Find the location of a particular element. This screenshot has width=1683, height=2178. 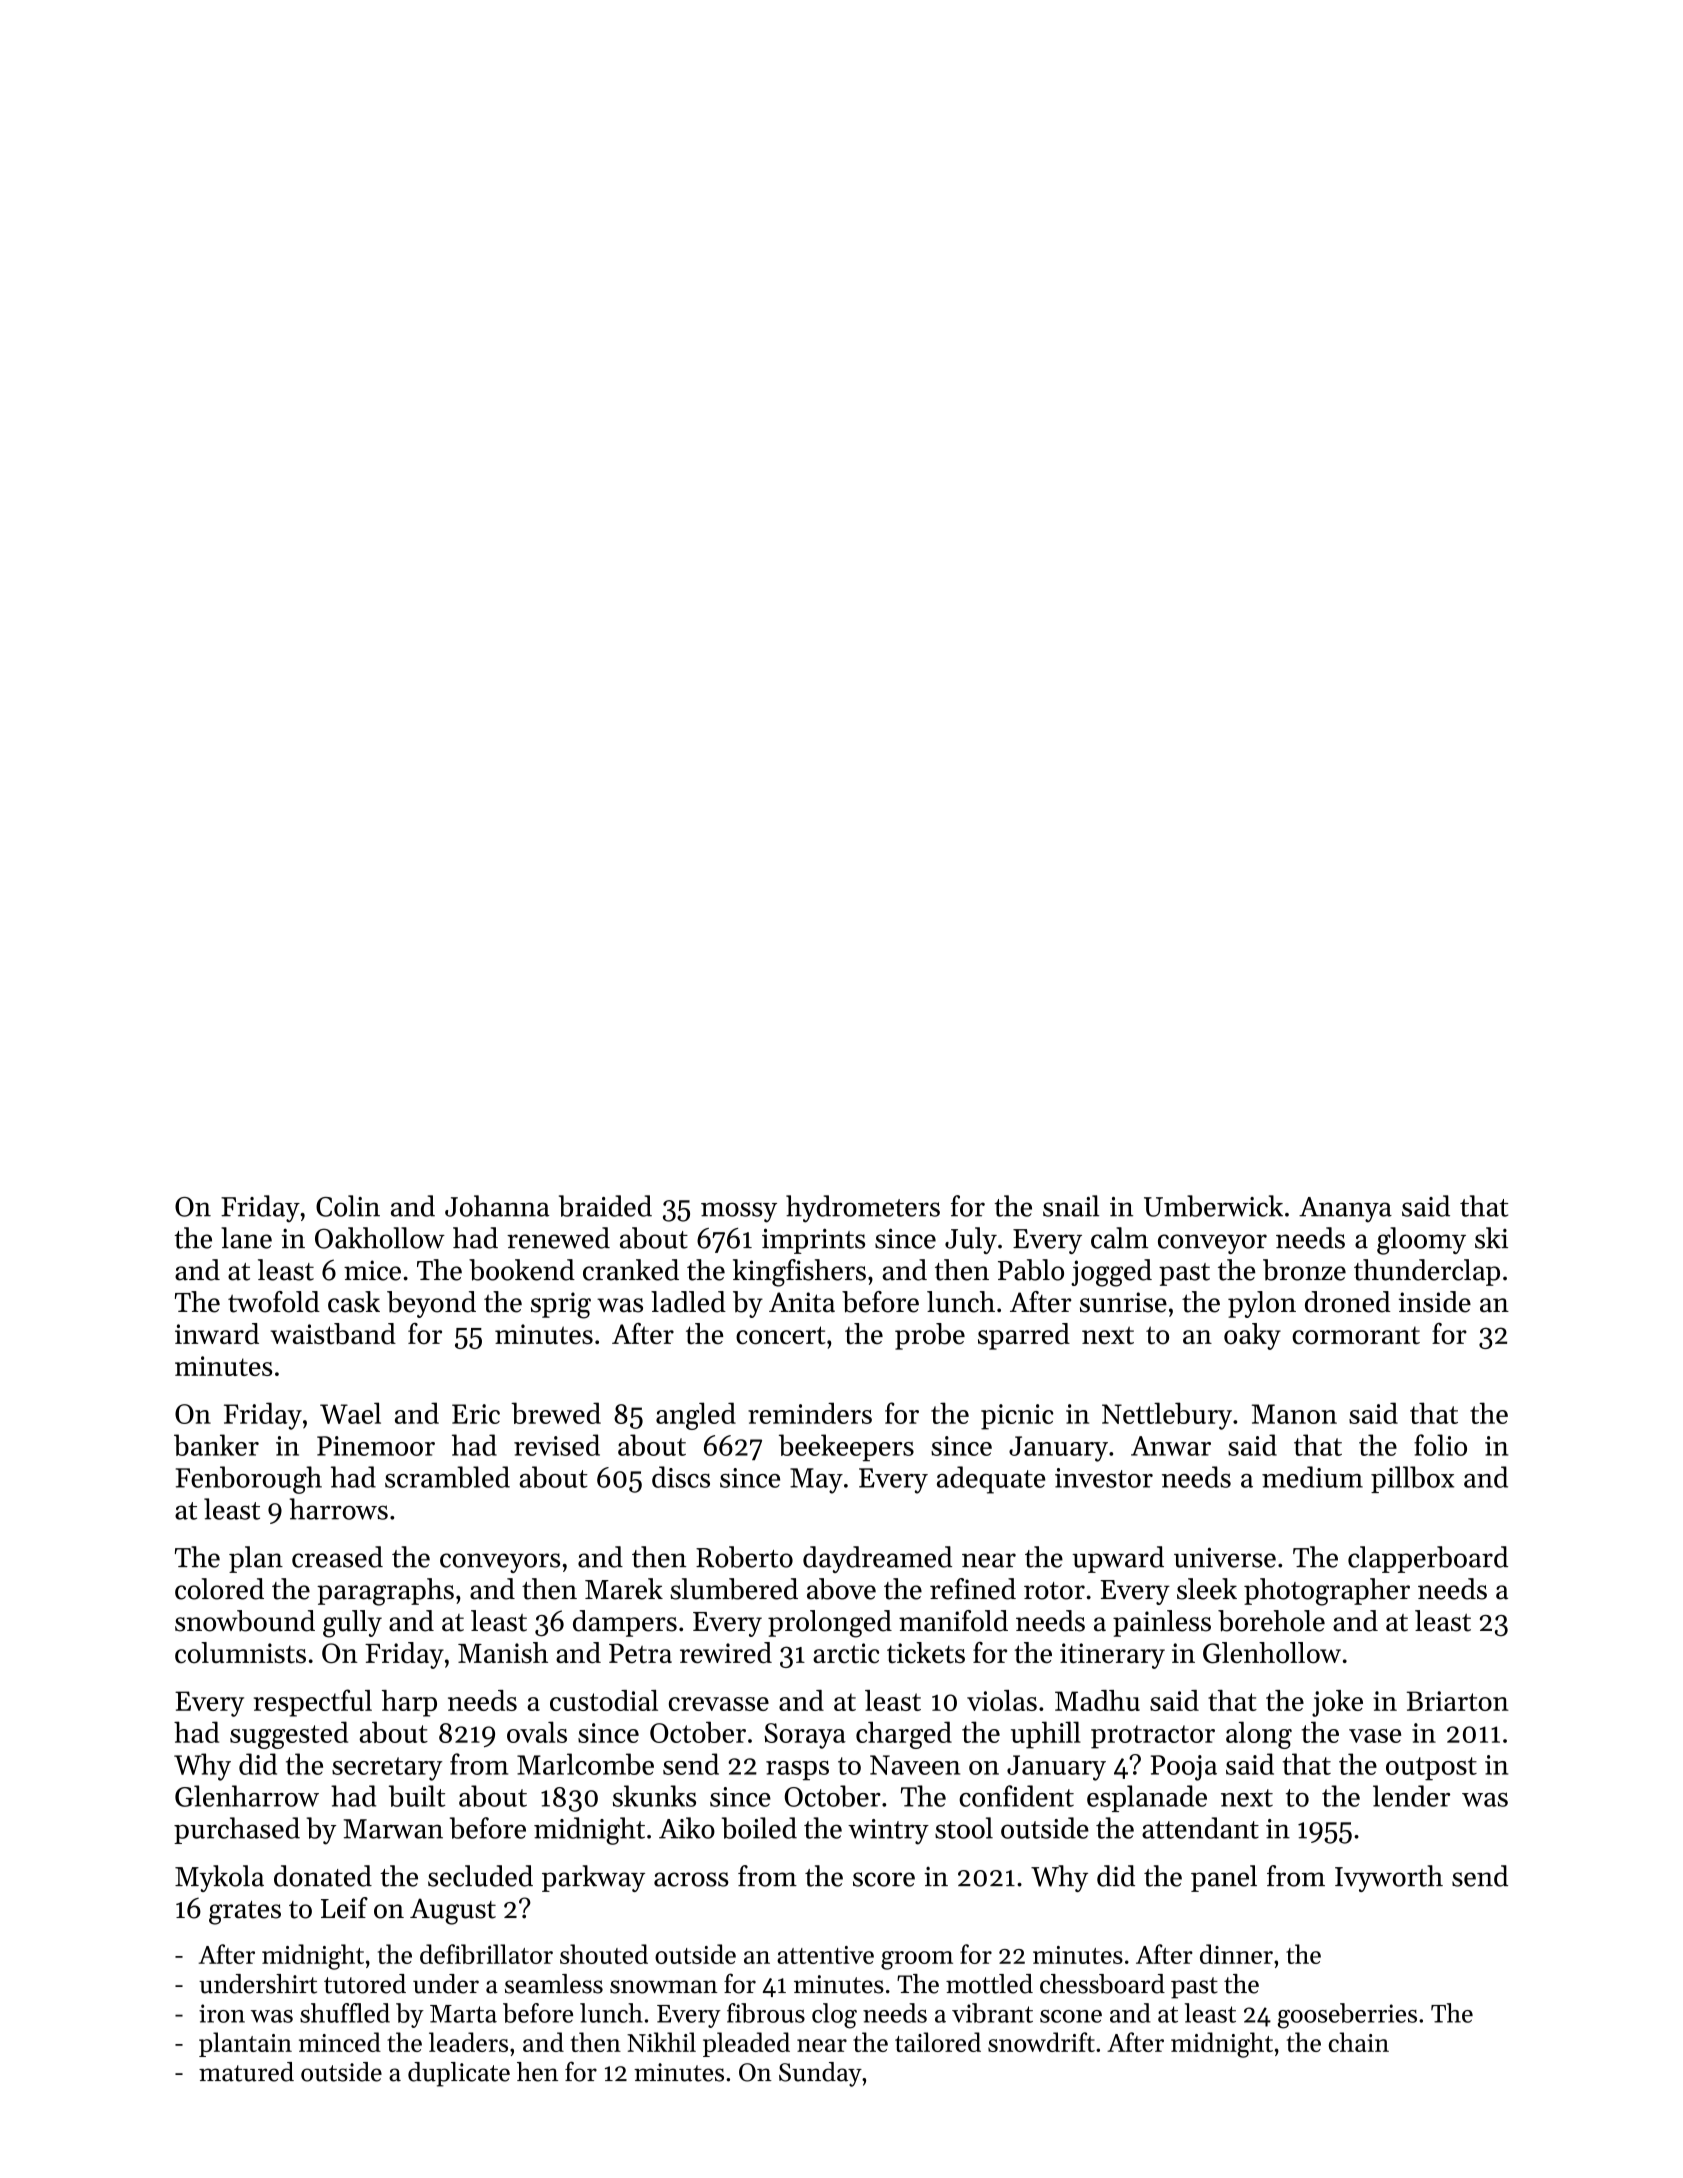

cranked is located at coordinates (631, 1270).
